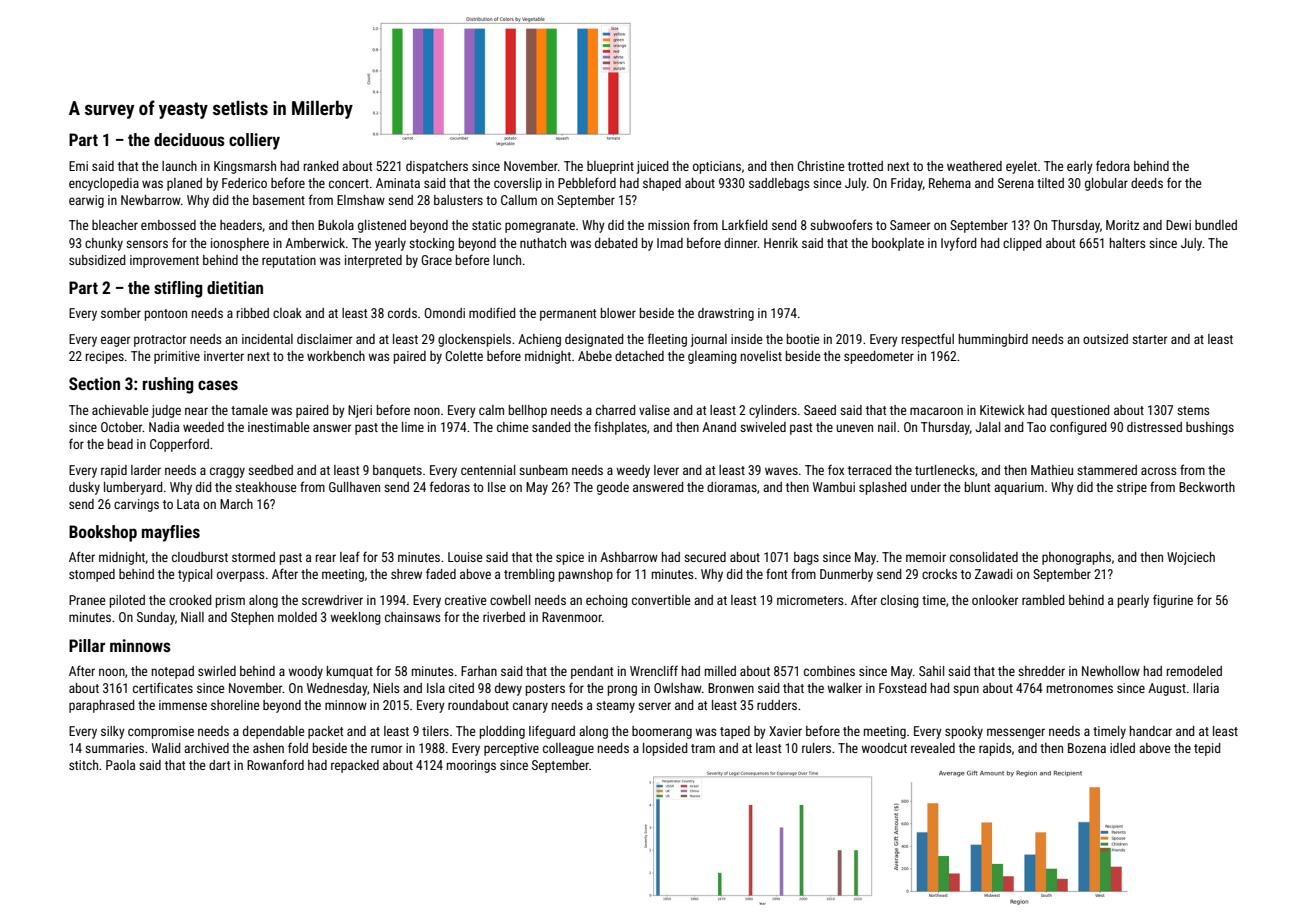 The image size is (1308, 924). What do you see at coordinates (218, 385) in the screenshot?
I see `cases` at bounding box center [218, 385].
